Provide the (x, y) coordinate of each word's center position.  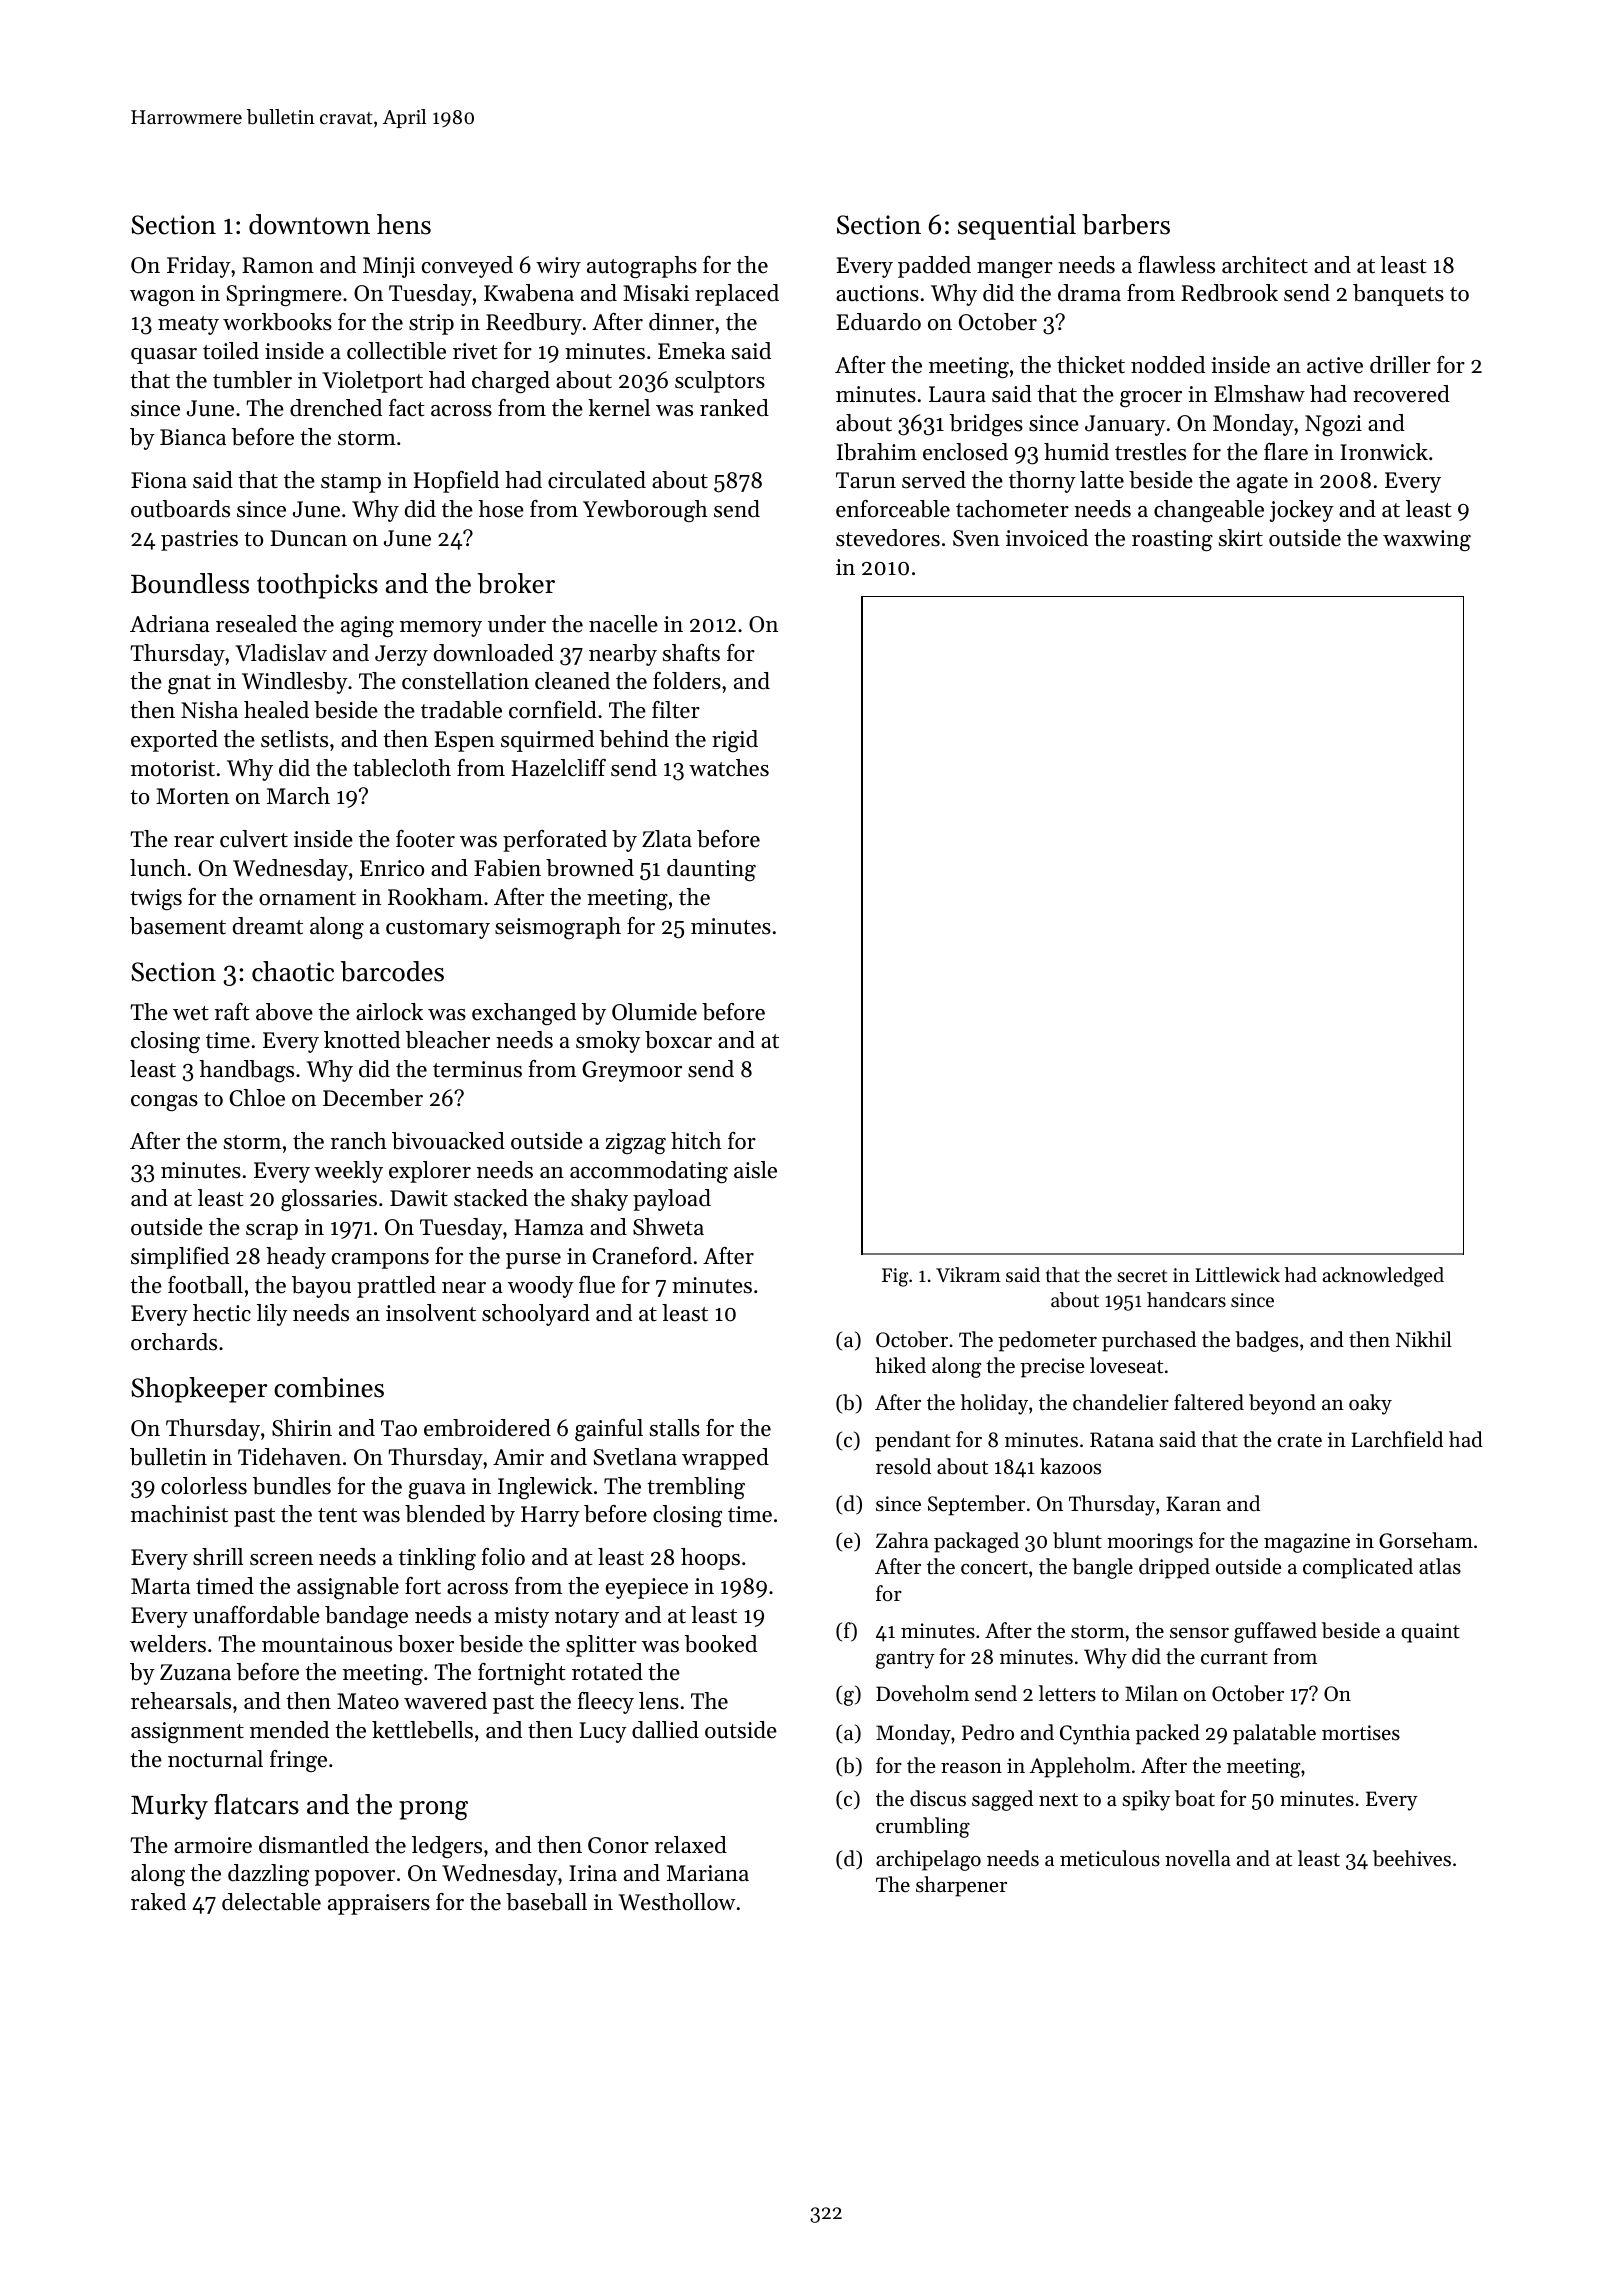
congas (164, 1103)
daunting (711, 870)
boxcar (678, 1040)
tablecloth (402, 768)
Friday (199, 267)
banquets (1398, 295)
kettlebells (422, 1730)
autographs (642, 267)
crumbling (923, 1827)
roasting (1172, 540)
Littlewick (1237, 1275)
